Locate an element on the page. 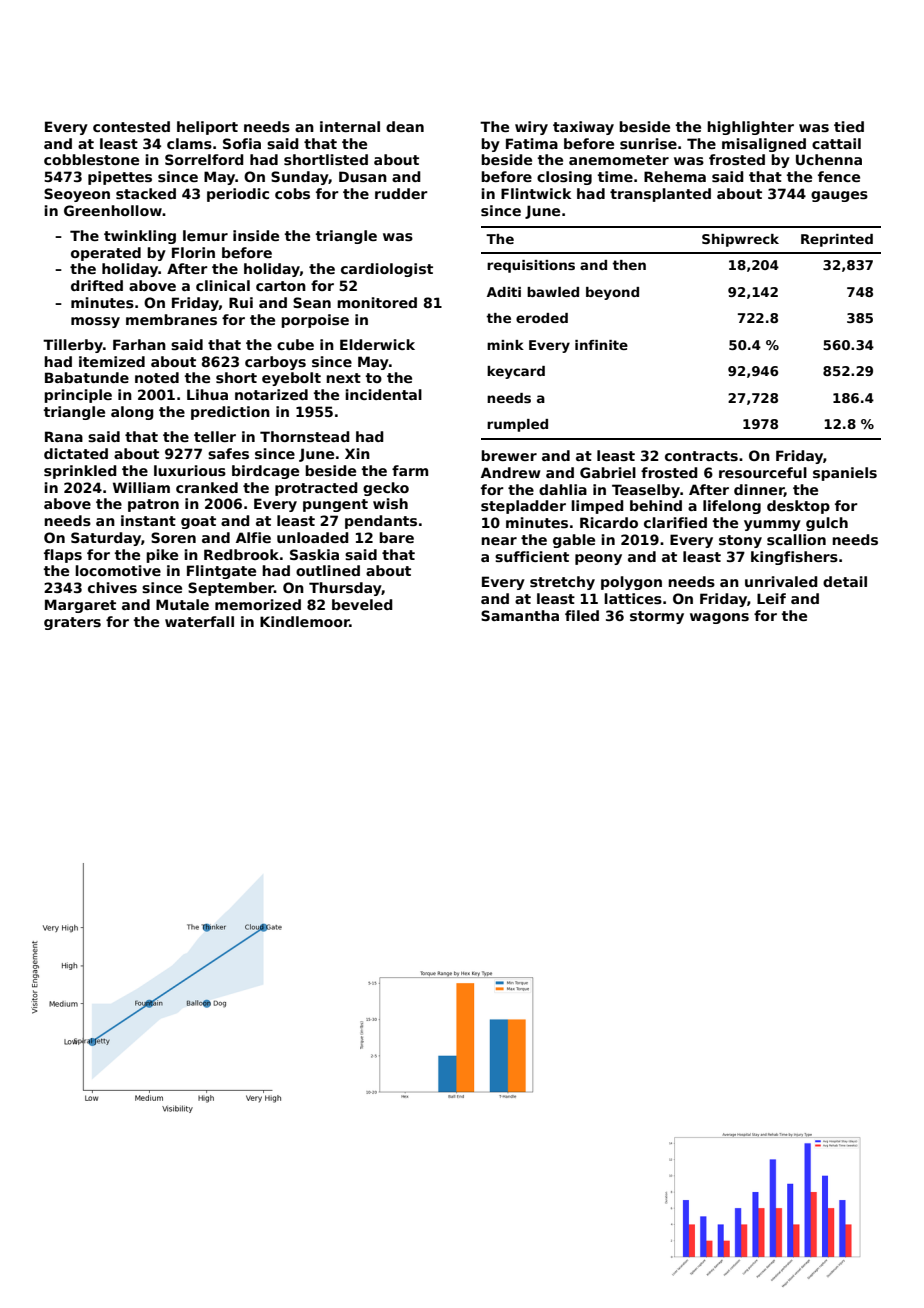 This page has height=1308, width=924. Andrew is located at coordinates (511, 472).
